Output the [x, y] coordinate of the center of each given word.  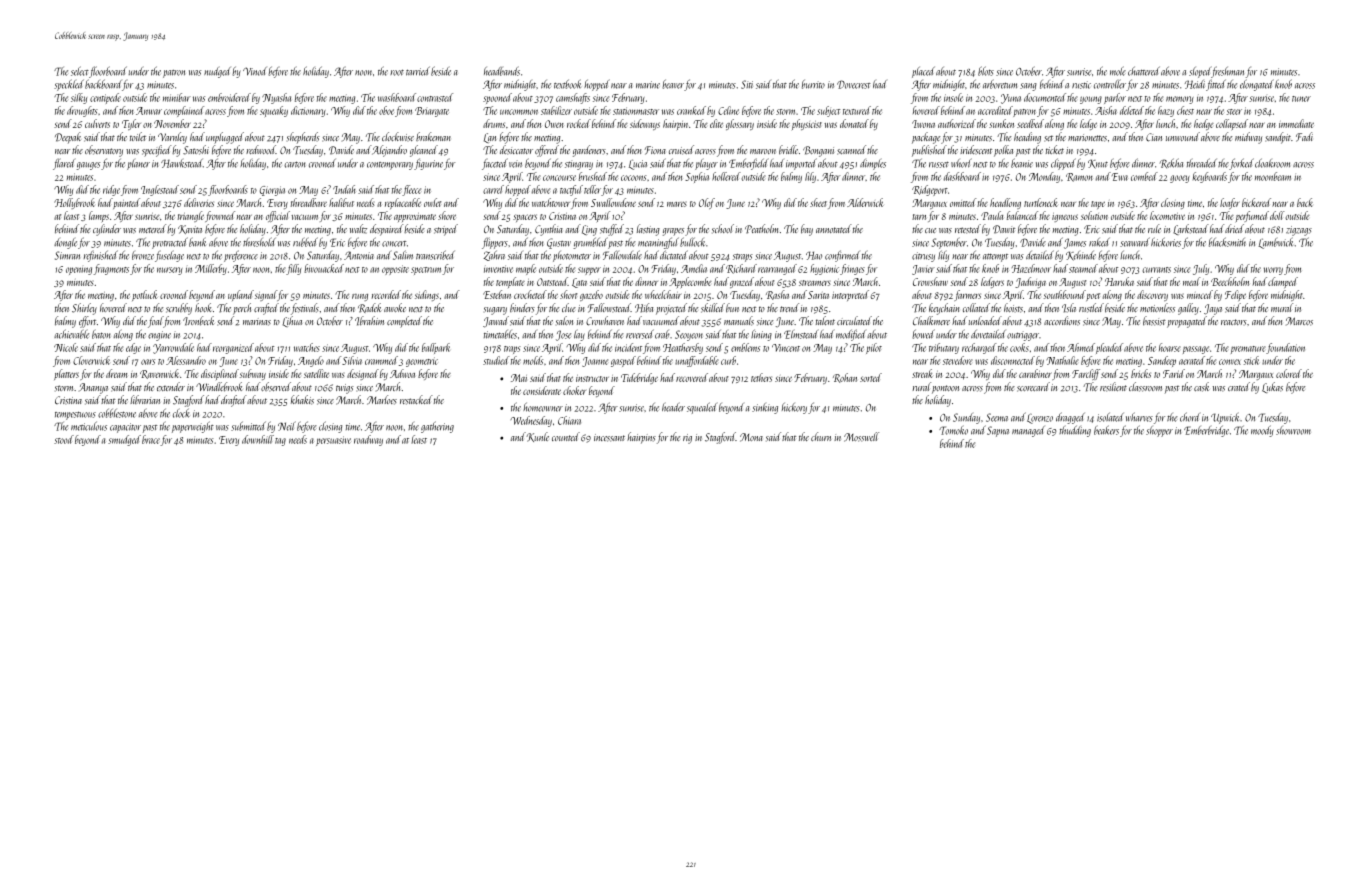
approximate [415, 217]
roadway [368, 440]
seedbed [1030, 123]
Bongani [818, 151]
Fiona [655, 150]
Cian [1154, 137]
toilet [138, 136]
